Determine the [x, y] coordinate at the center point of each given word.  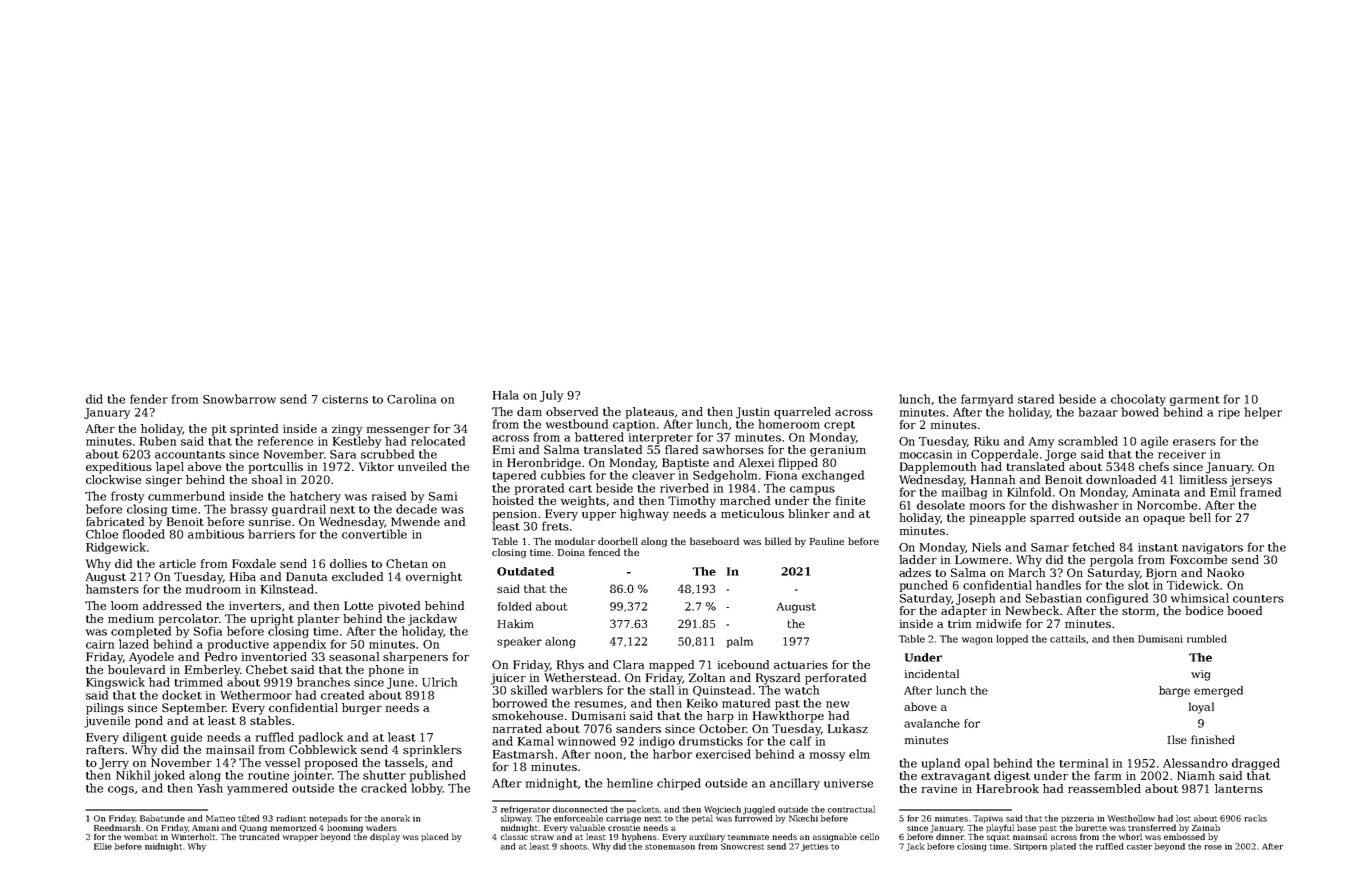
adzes [915, 572]
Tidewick [1193, 585]
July [551, 396]
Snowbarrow [239, 399]
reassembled [1104, 788]
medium [131, 618]
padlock [321, 738]
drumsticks [711, 741]
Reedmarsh [117, 827]
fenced [604, 552]
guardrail [299, 510]
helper [1263, 413]
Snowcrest [742, 846]
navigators [1212, 548]
